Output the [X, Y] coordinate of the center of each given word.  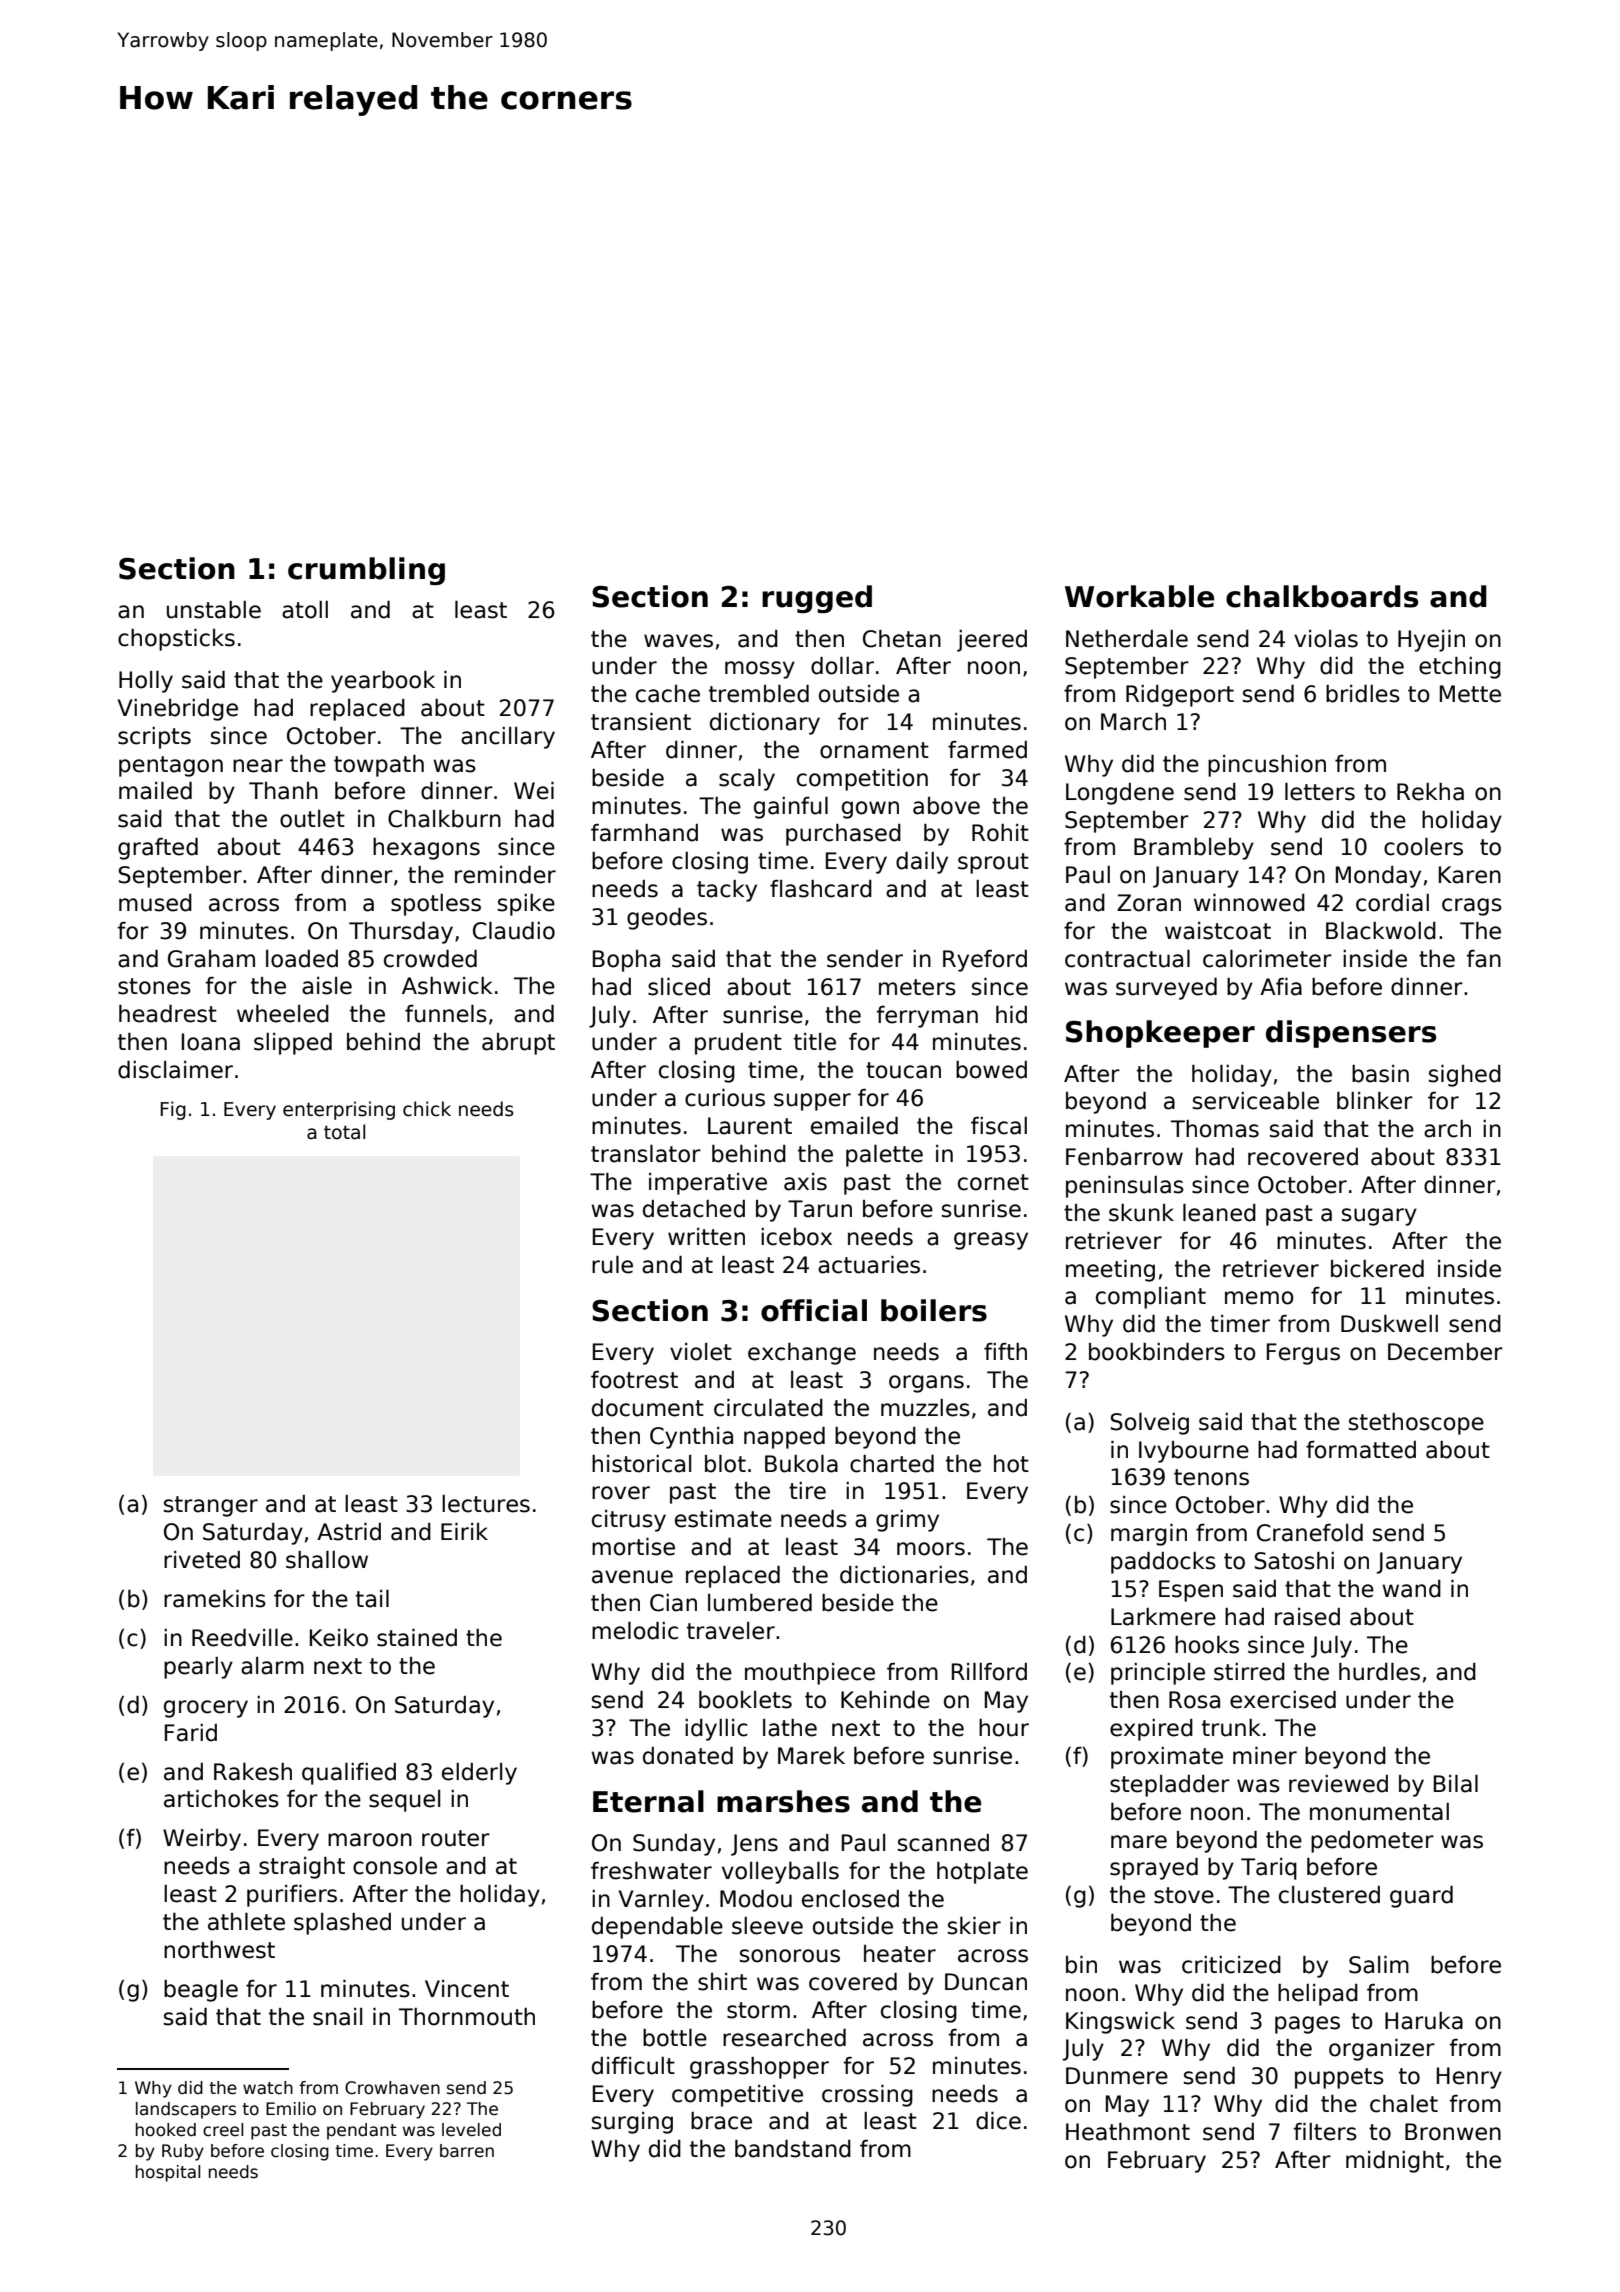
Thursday [401, 933]
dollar [842, 666]
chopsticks [176, 640]
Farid [191, 1733]
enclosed [850, 1899]
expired [1151, 1730]
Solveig [1149, 1424]
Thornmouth [467, 2017]
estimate [723, 1519]
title [815, 1042]
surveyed [1166, 989]
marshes [783, 1801]
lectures [486, 1504]
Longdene [1120, 794]
